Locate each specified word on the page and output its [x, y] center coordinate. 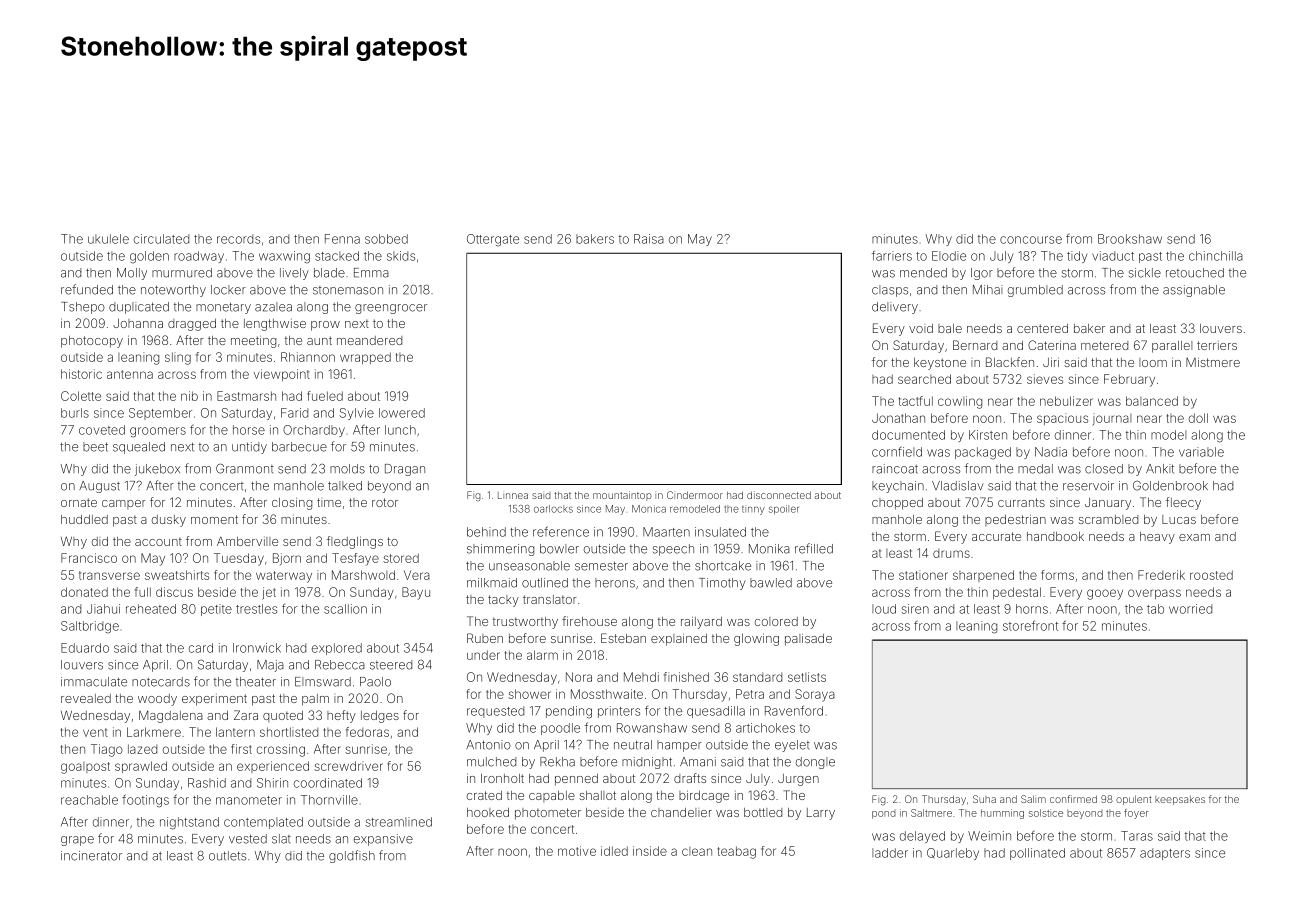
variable [1201, 452]
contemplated [263, 823]
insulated [720, 532]
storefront [1030, 625]
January [1108, 504]
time [329, 502]
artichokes [765, 728]
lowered [402, 413]
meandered [369, 340]
